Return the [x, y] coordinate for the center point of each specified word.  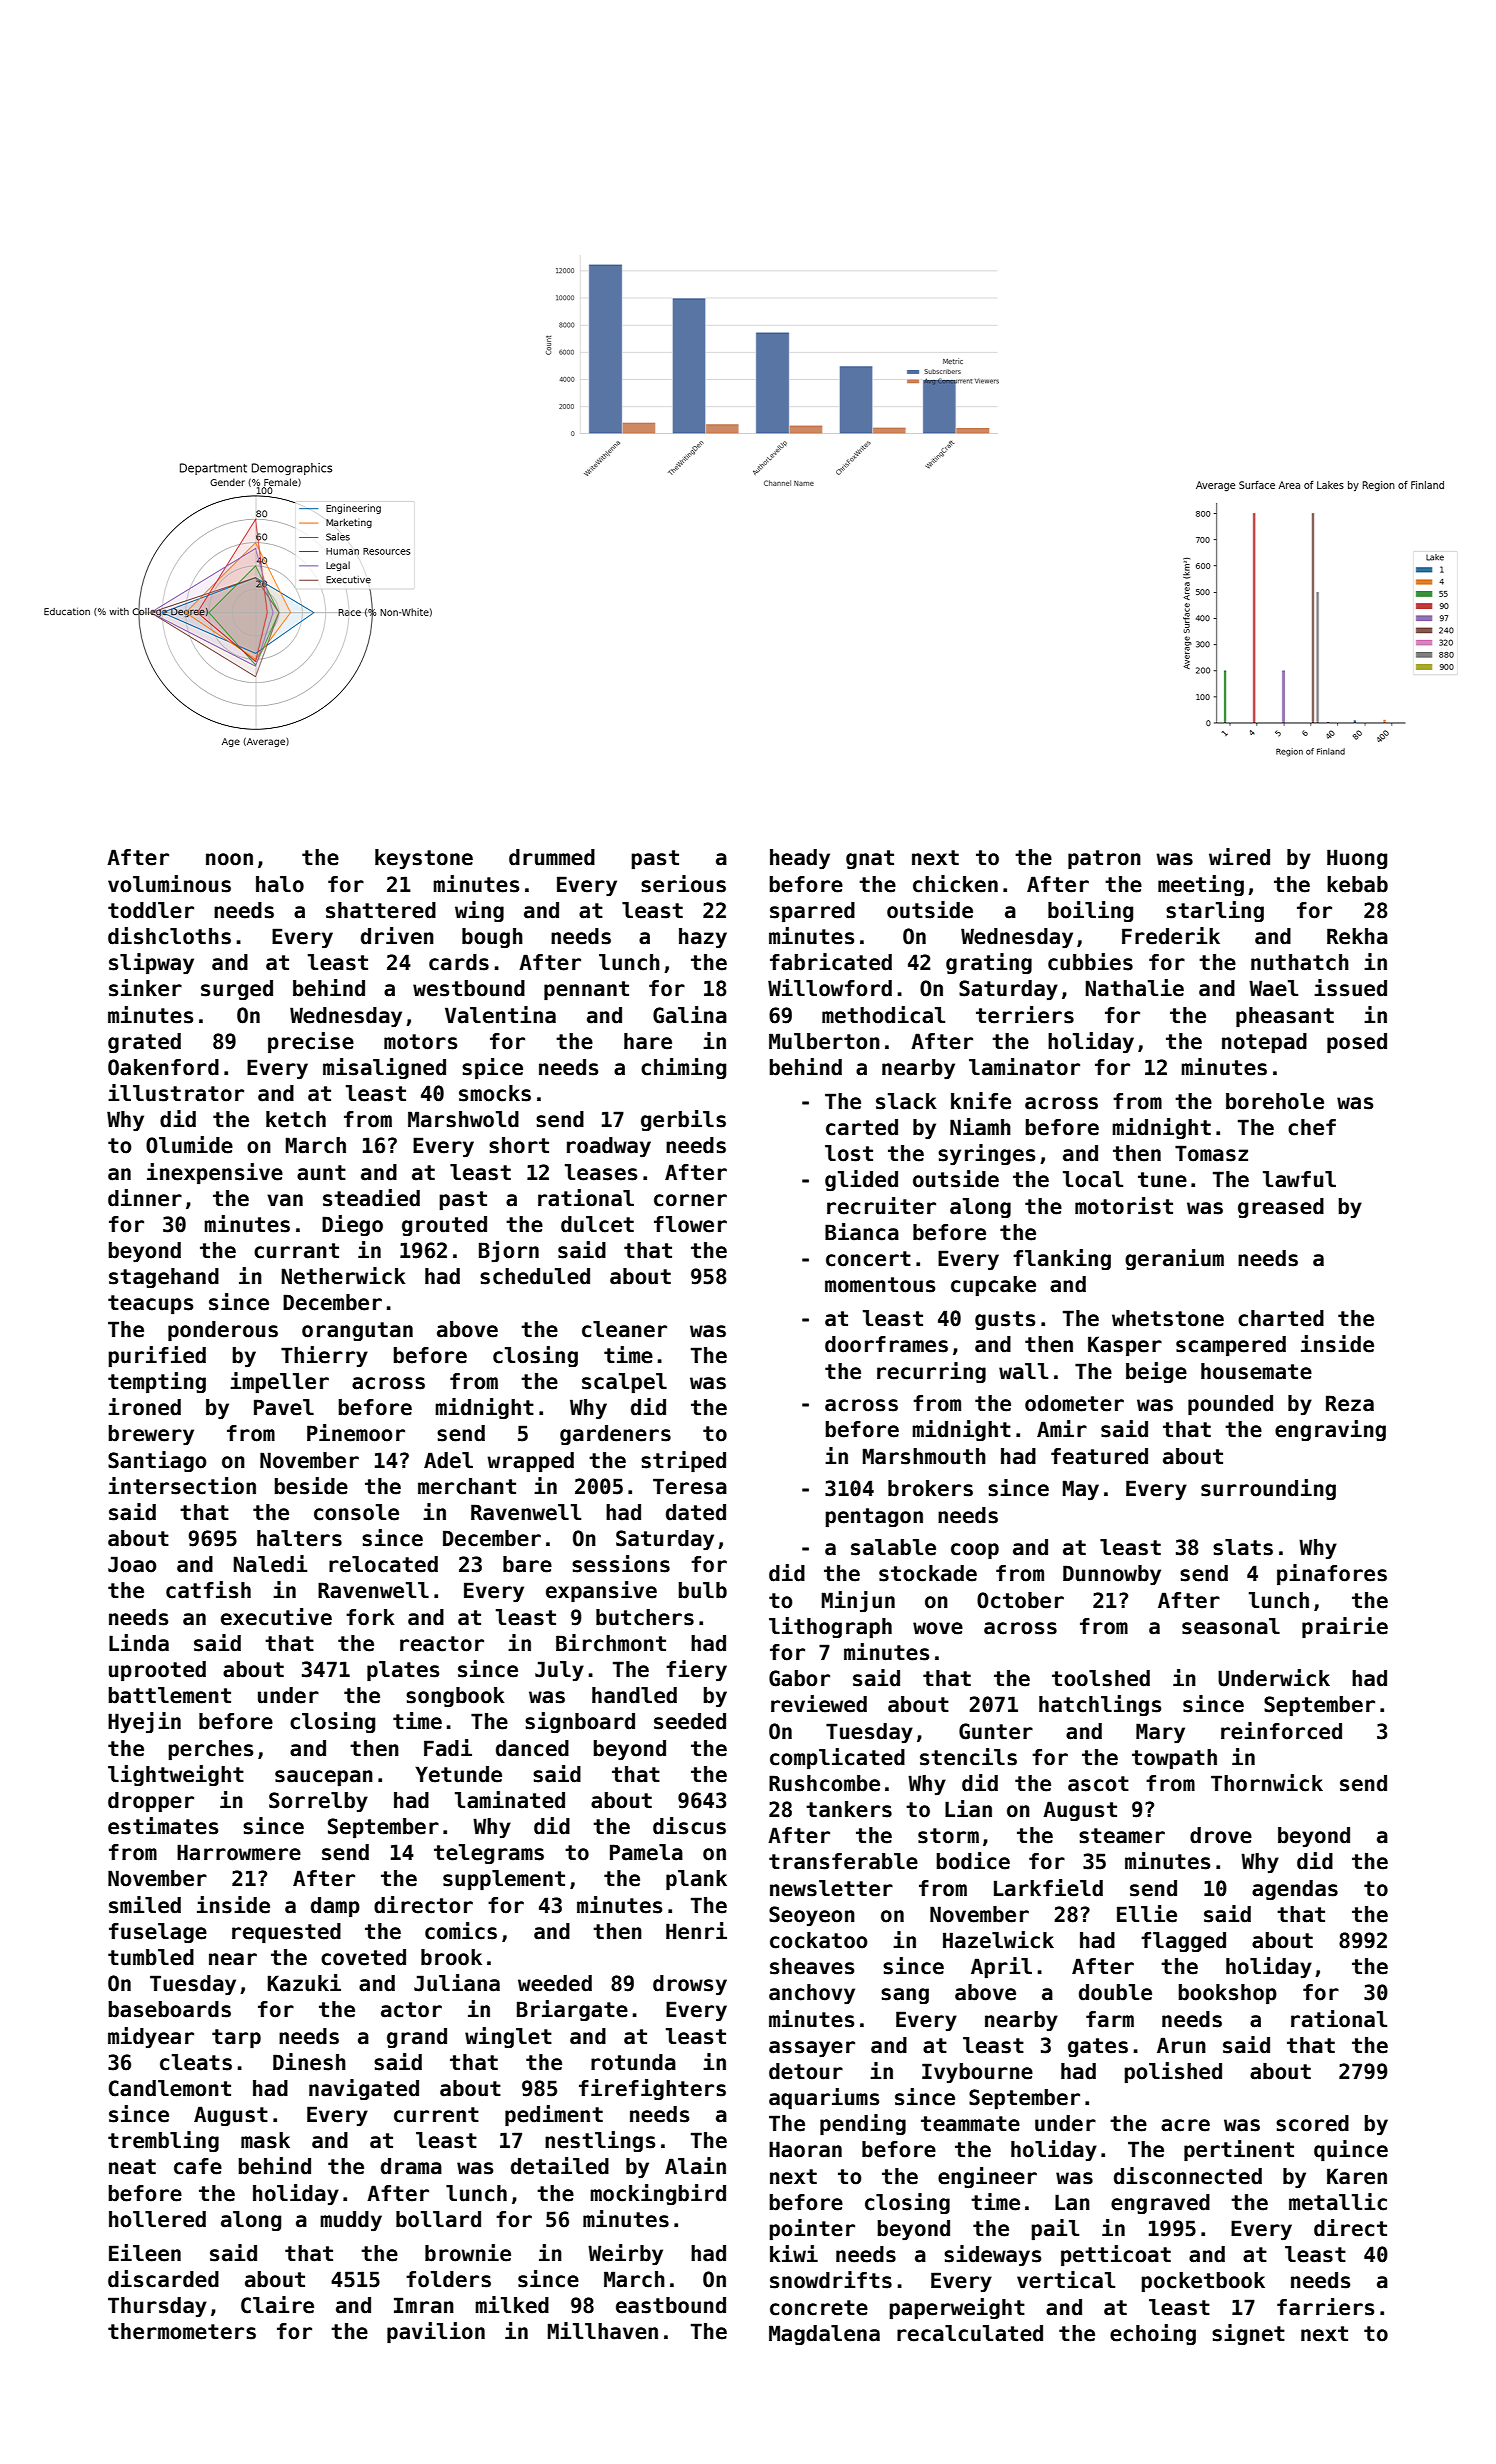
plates [403, 1671]
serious [683, 884]
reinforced [1281, 1731]
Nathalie [1135, 988]
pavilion [436, 2332]
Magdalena [824, 2335]
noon [229, 859]
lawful [1299, 1179]
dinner [145, 1198]
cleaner [624, 1329]
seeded [690, 1721]
